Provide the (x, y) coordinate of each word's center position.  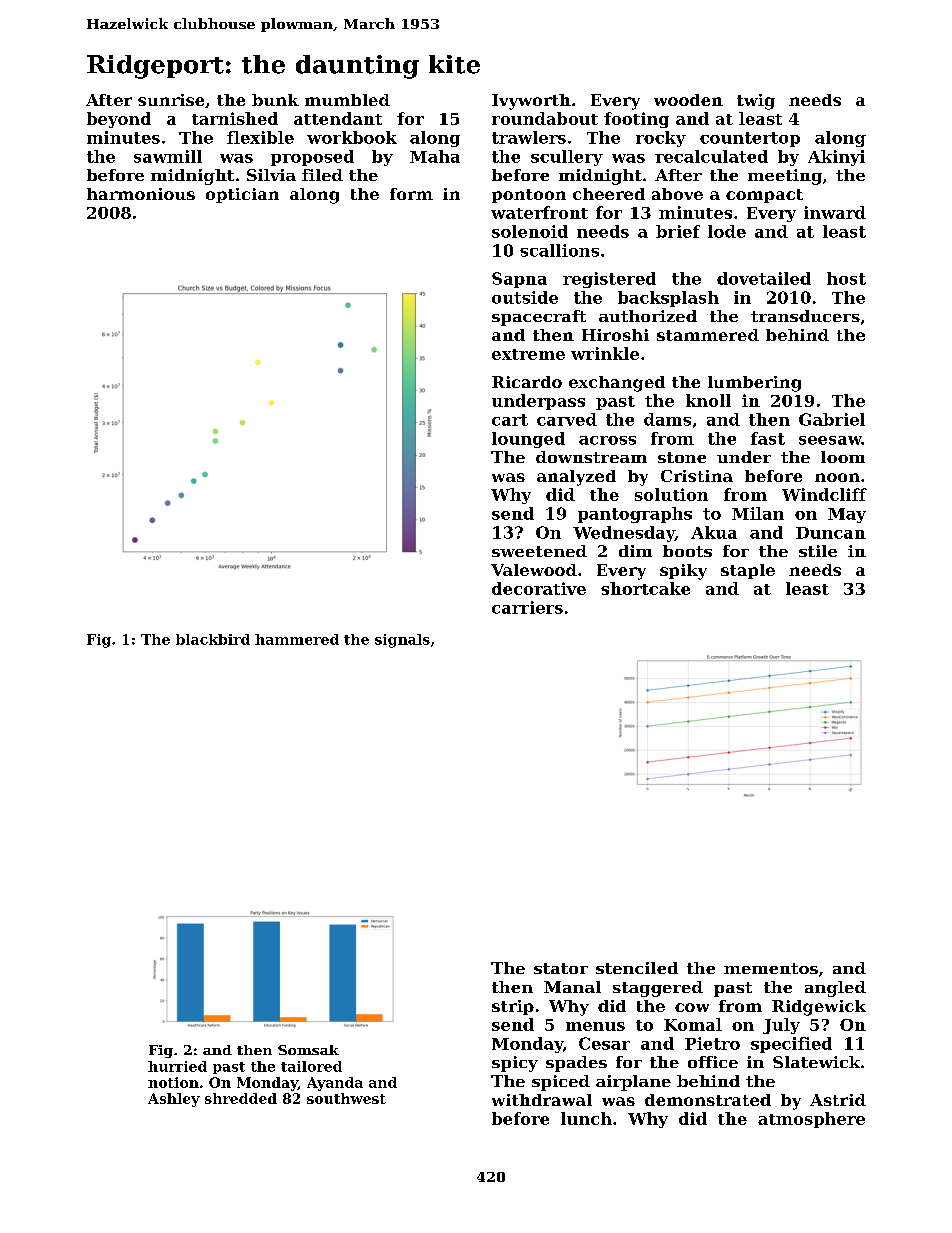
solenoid (530, 231)
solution (671, 494)
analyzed (576, 478)
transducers (805, 316)
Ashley (174, 1100)
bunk (275, 100)
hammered (297, 639)
